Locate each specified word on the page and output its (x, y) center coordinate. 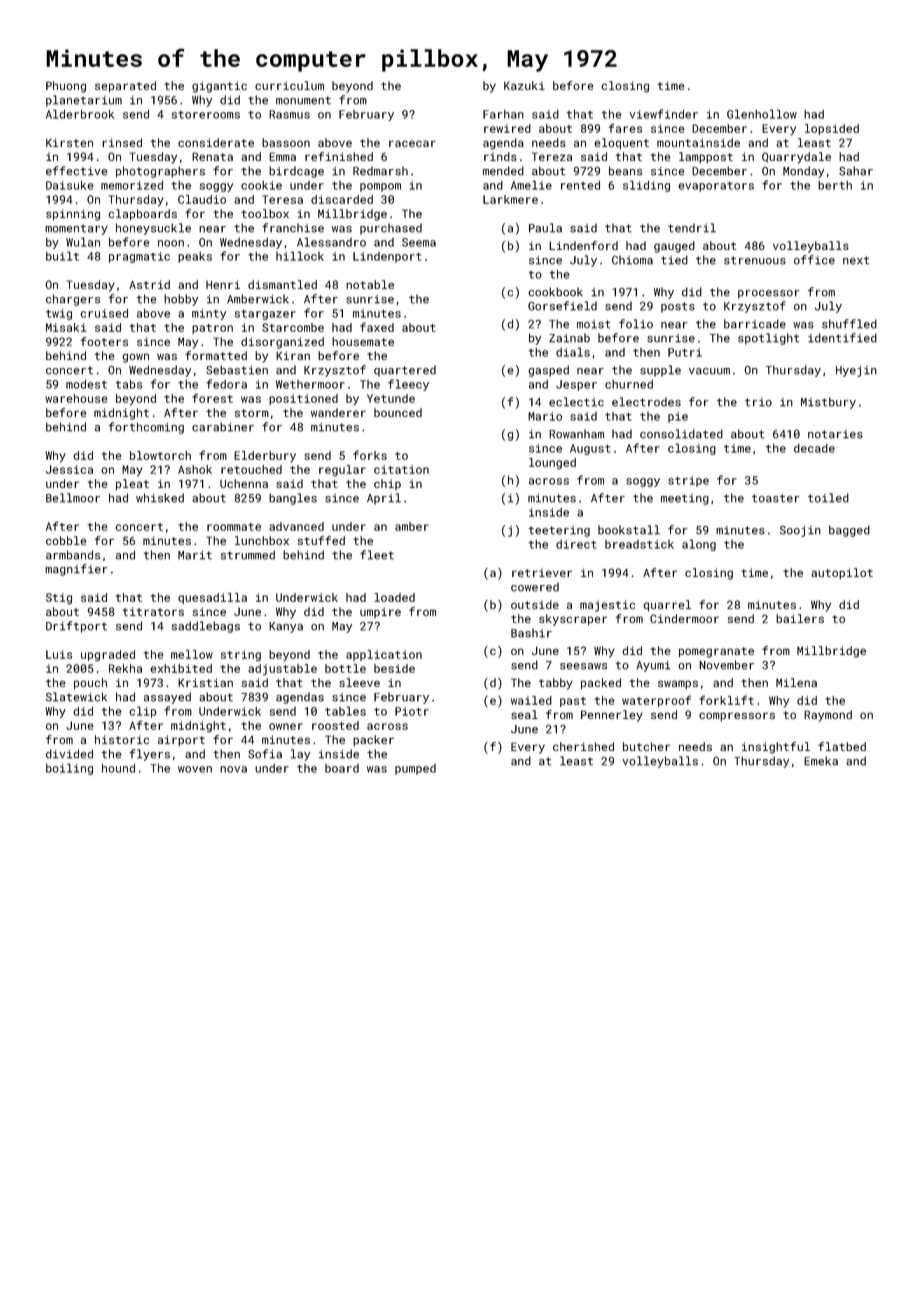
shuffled (849, 324)
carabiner (223, 427)
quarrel (667, 605)
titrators (153, 611)
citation (401, 469)
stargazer (265, 315)
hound (118, 768)
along (699, 545)
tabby (556, 684)
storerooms (206, 115)
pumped (415, 769)
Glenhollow (762, 114)
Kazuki (524, 85)
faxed (377, 327)
